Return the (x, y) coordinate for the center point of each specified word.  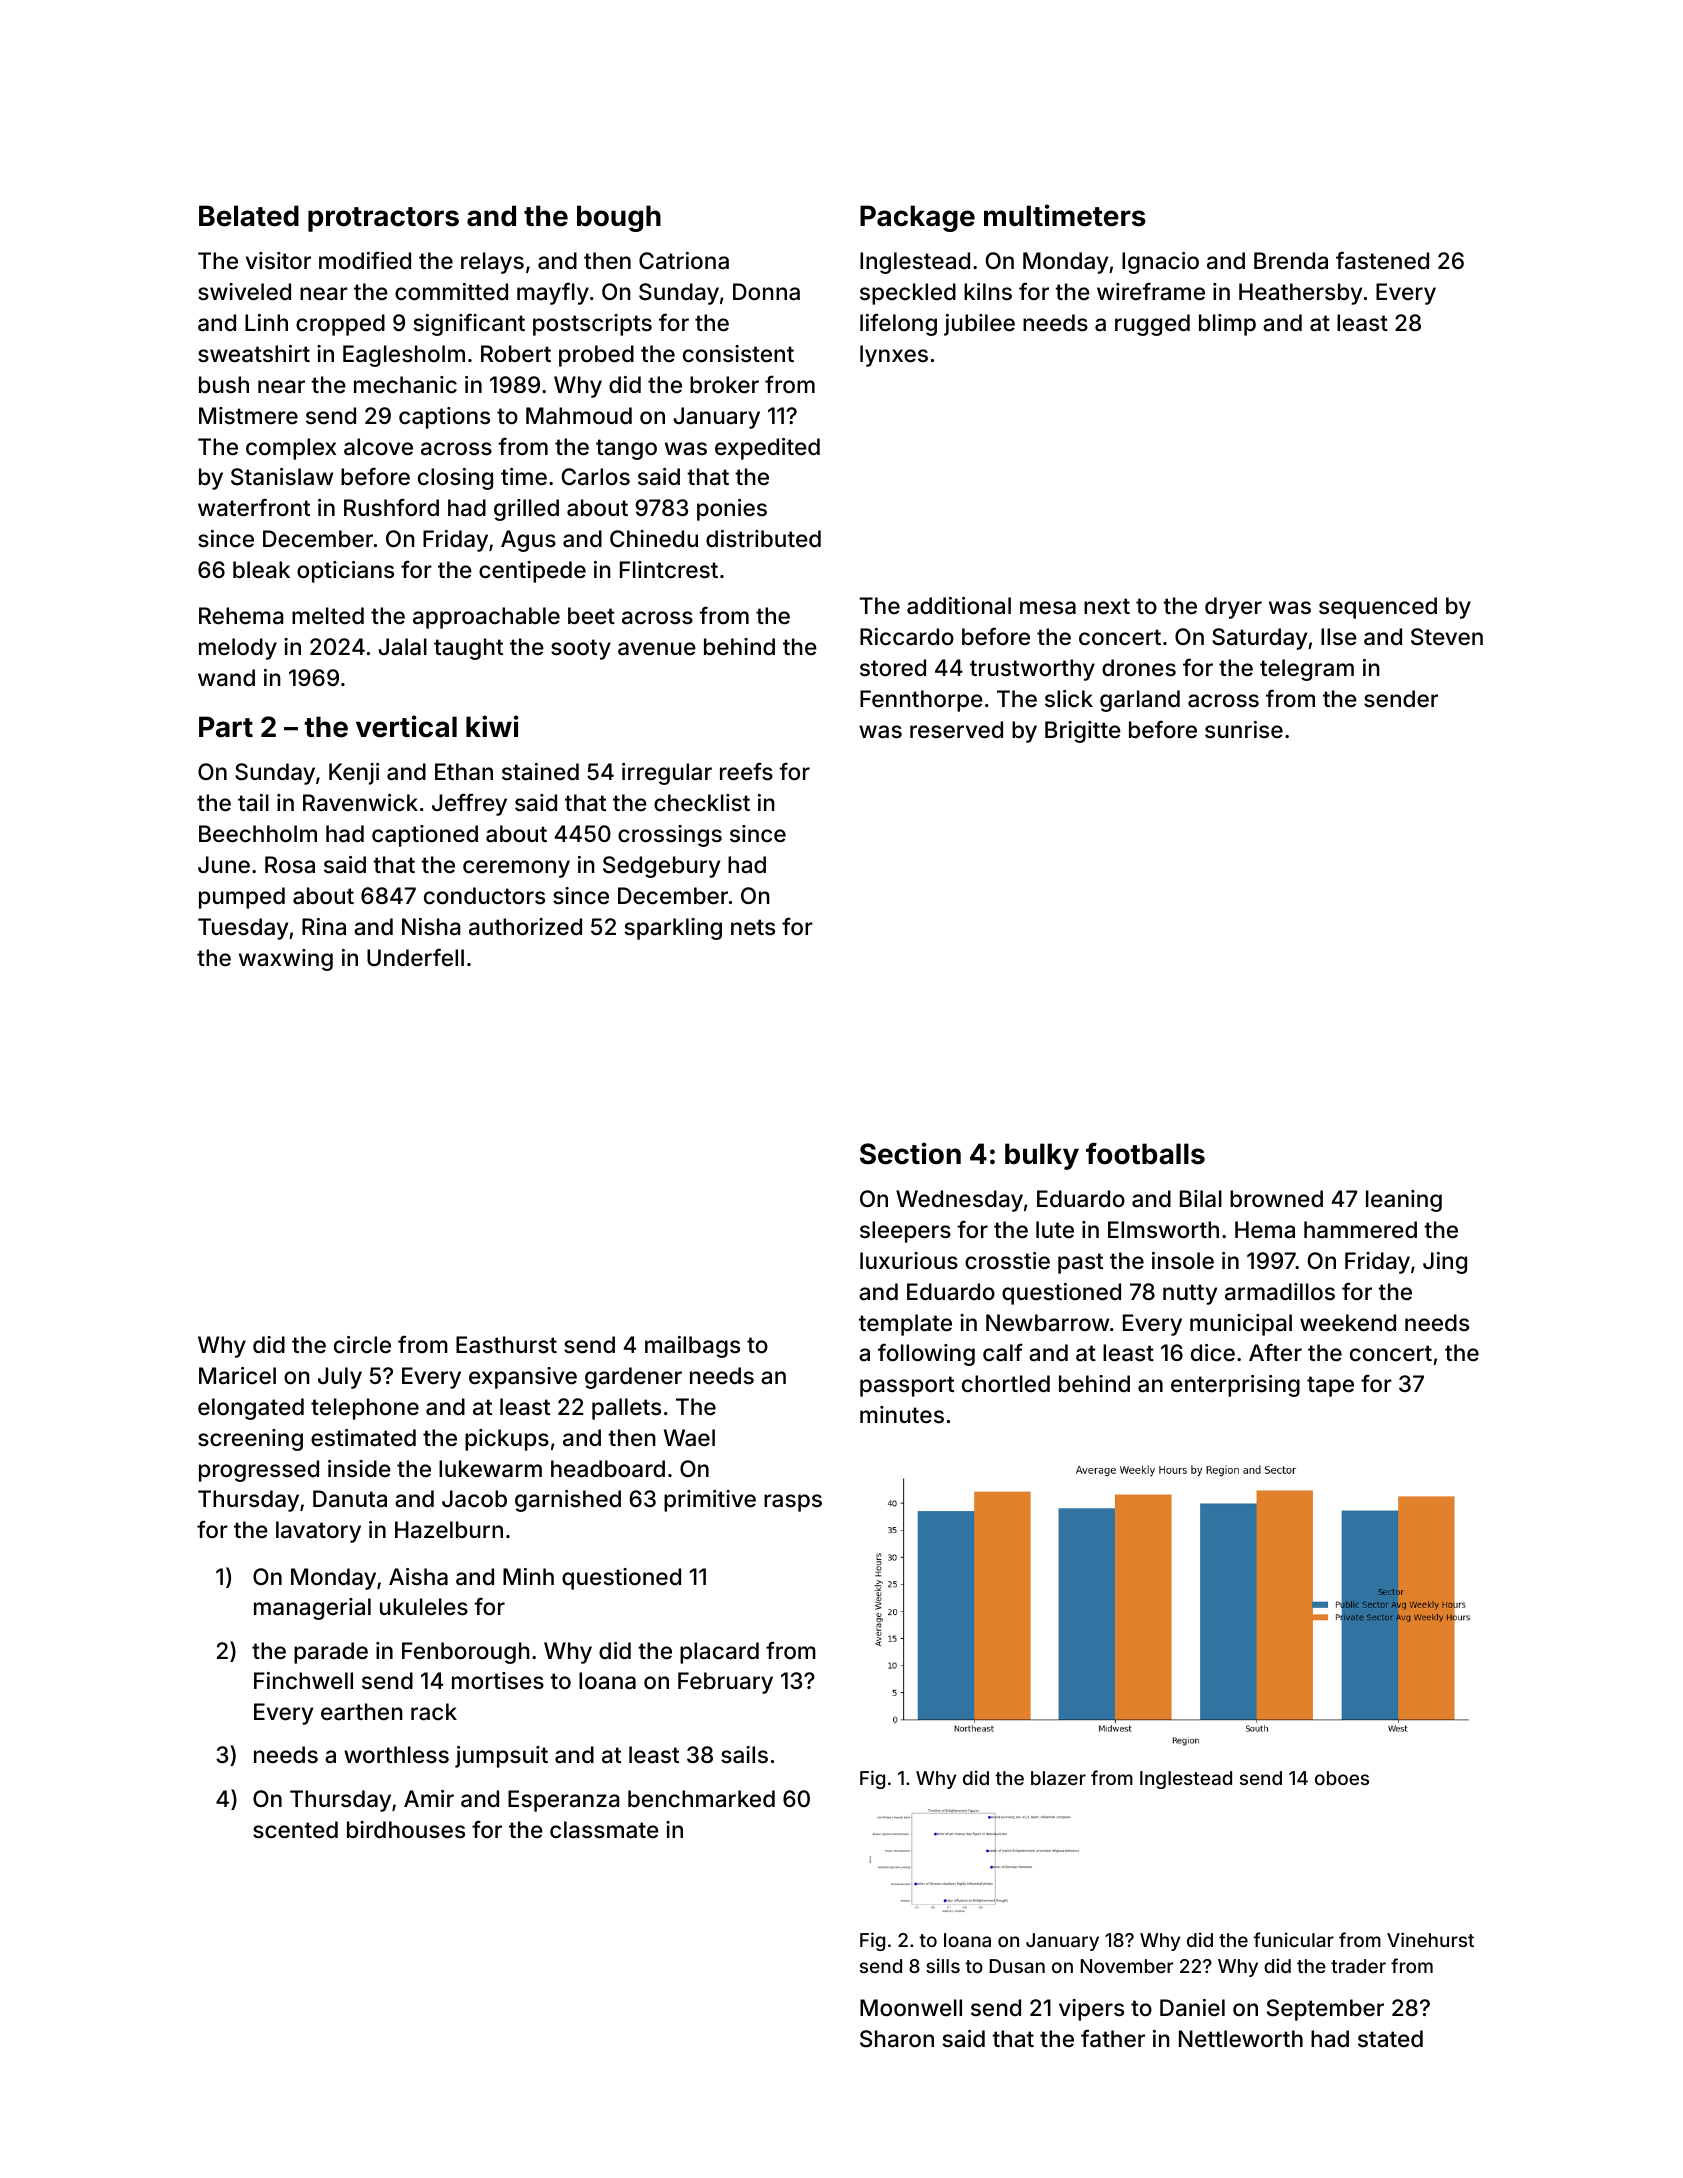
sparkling (673, 929)
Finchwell (303, 1680)
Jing (1445, 1263)
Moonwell (911, 2008)
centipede (532, 572)
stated (1390, 2039)
